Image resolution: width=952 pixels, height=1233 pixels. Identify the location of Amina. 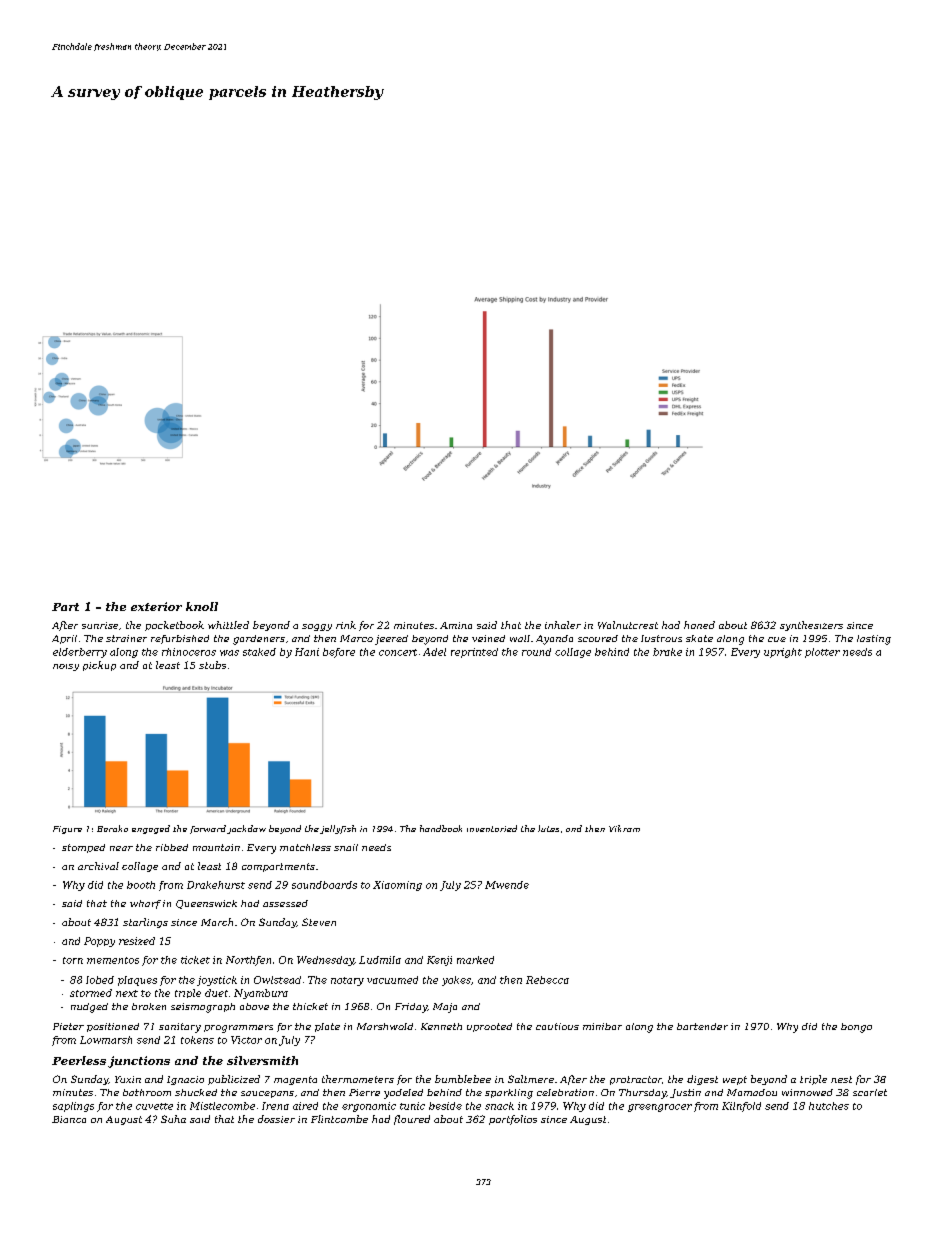
(456, 625).
